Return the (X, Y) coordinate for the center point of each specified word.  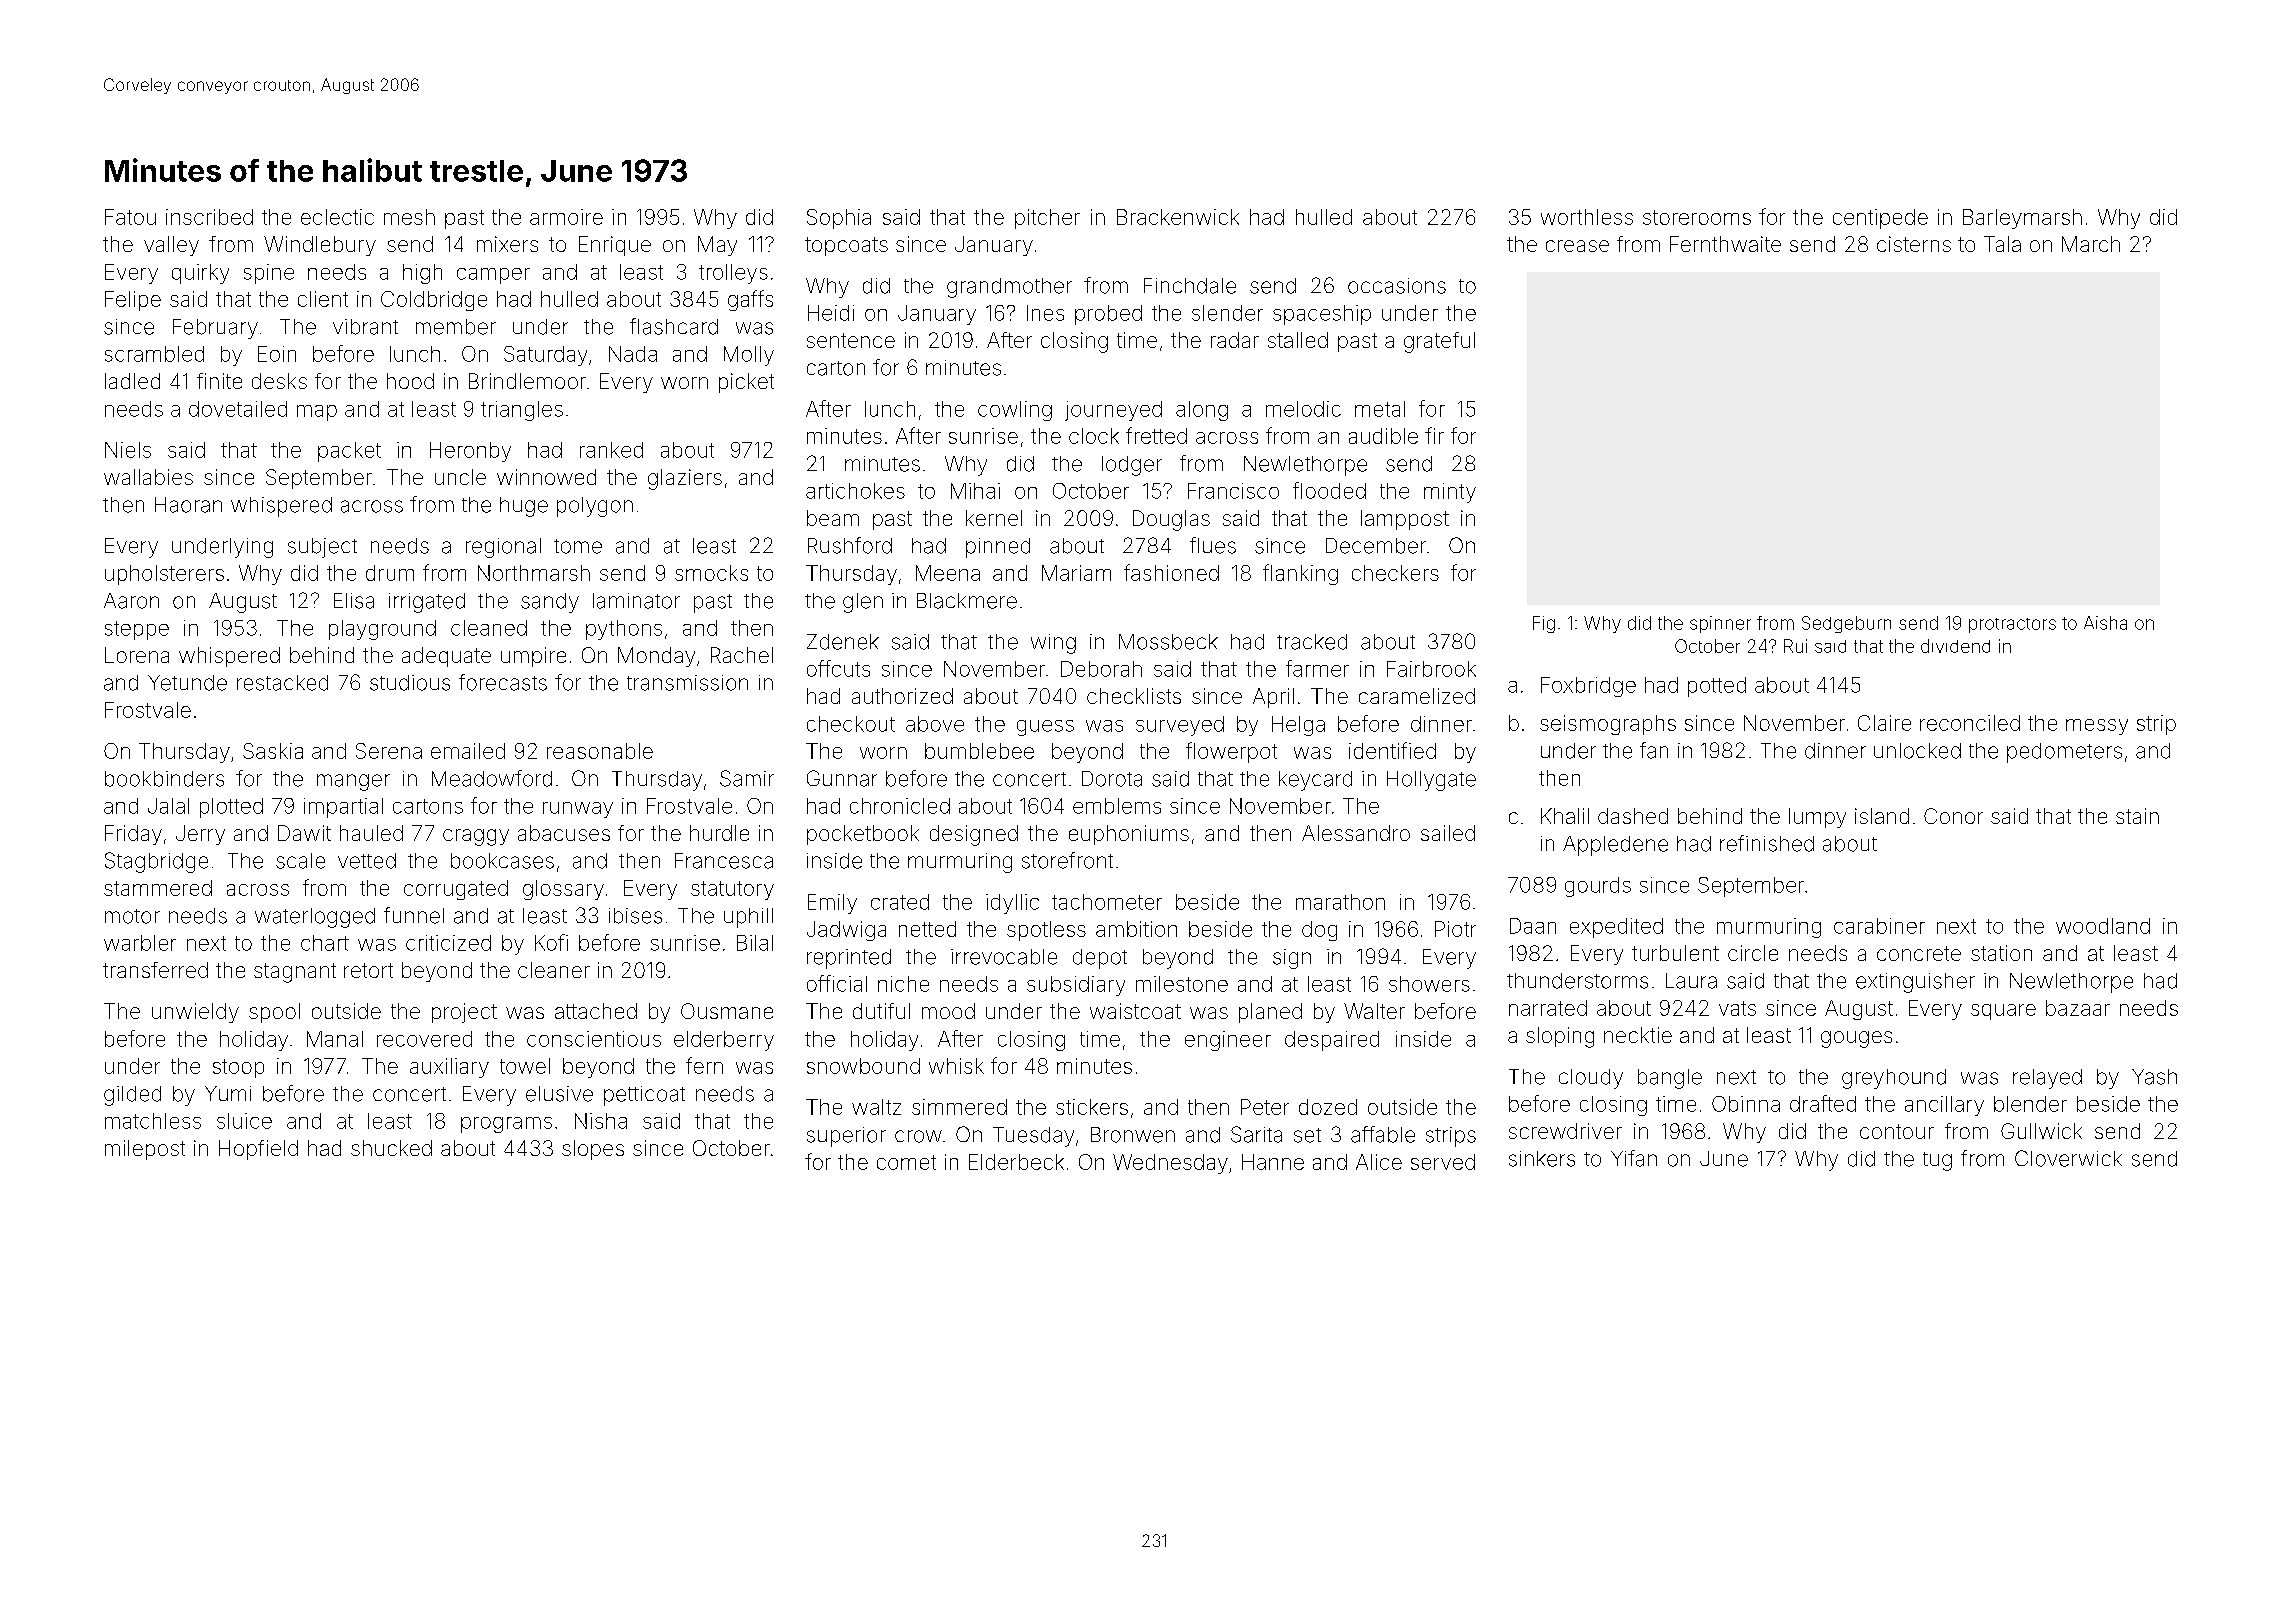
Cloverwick (2068, 1158)
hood (410, 381)
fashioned (1171, 572)
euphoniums (1129, 835)
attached (596, 1011)
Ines (1045, 313)
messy (2097, 727)
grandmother (1009, 288)
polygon (595, 507)
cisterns (1914, 244)
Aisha (2105, 623)
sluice (244, 1121)
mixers (507, 244)
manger (353, 782)
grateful (1439, 342)
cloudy (1591, 1079)
